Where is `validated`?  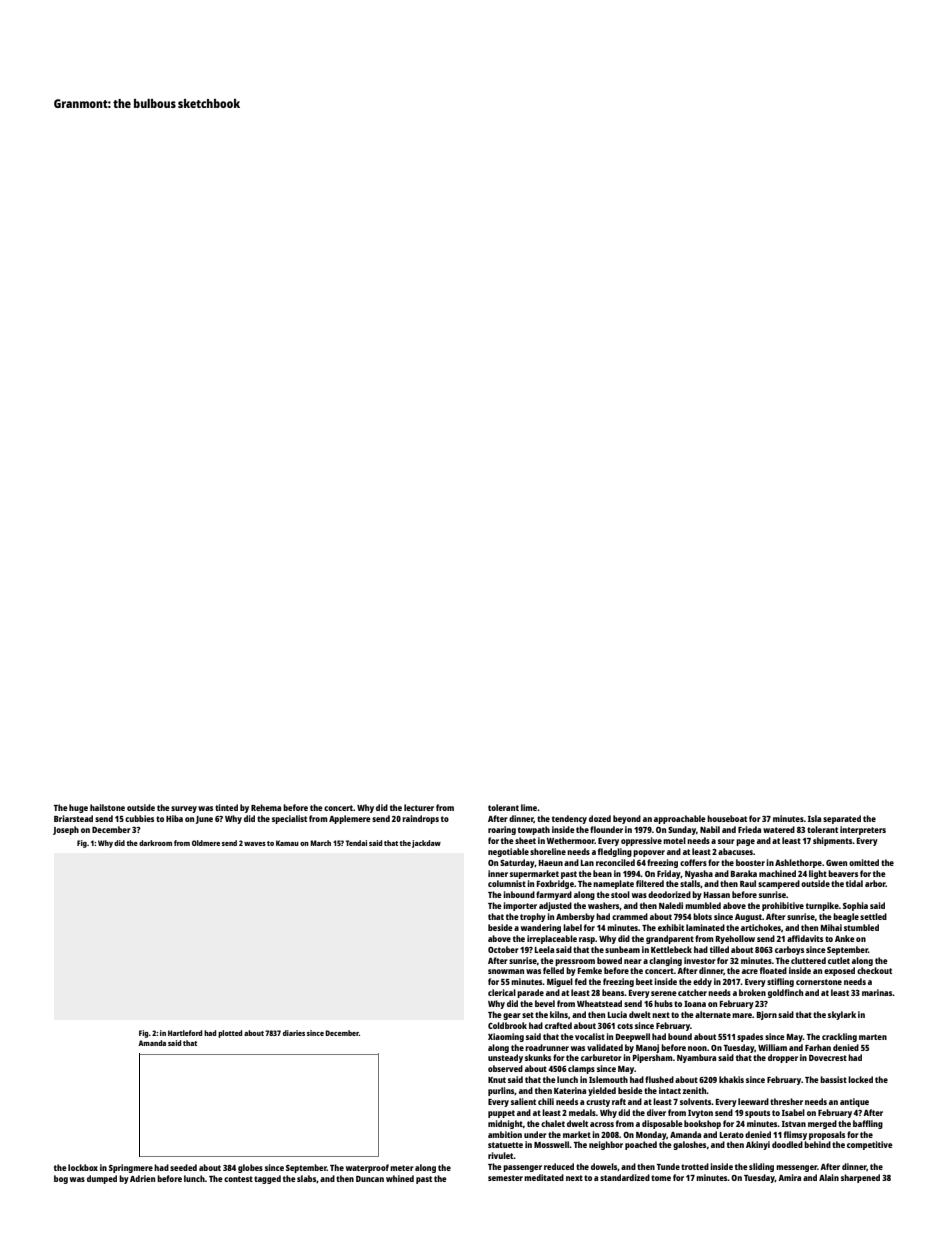
validated is located at coordinates (605, 1047).
